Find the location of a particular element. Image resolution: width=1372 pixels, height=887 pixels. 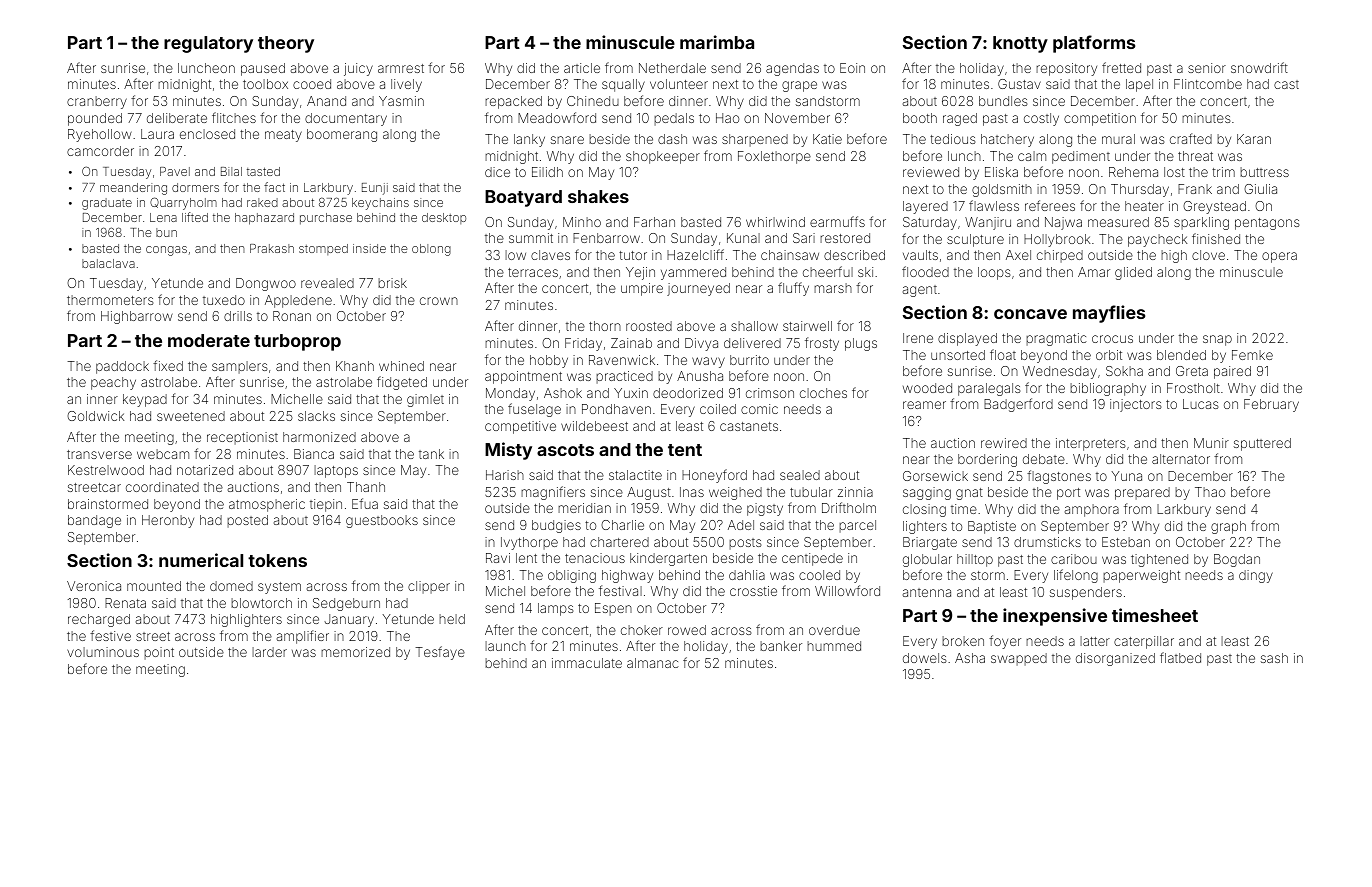

almanac is located at coordinates (653, 663).
